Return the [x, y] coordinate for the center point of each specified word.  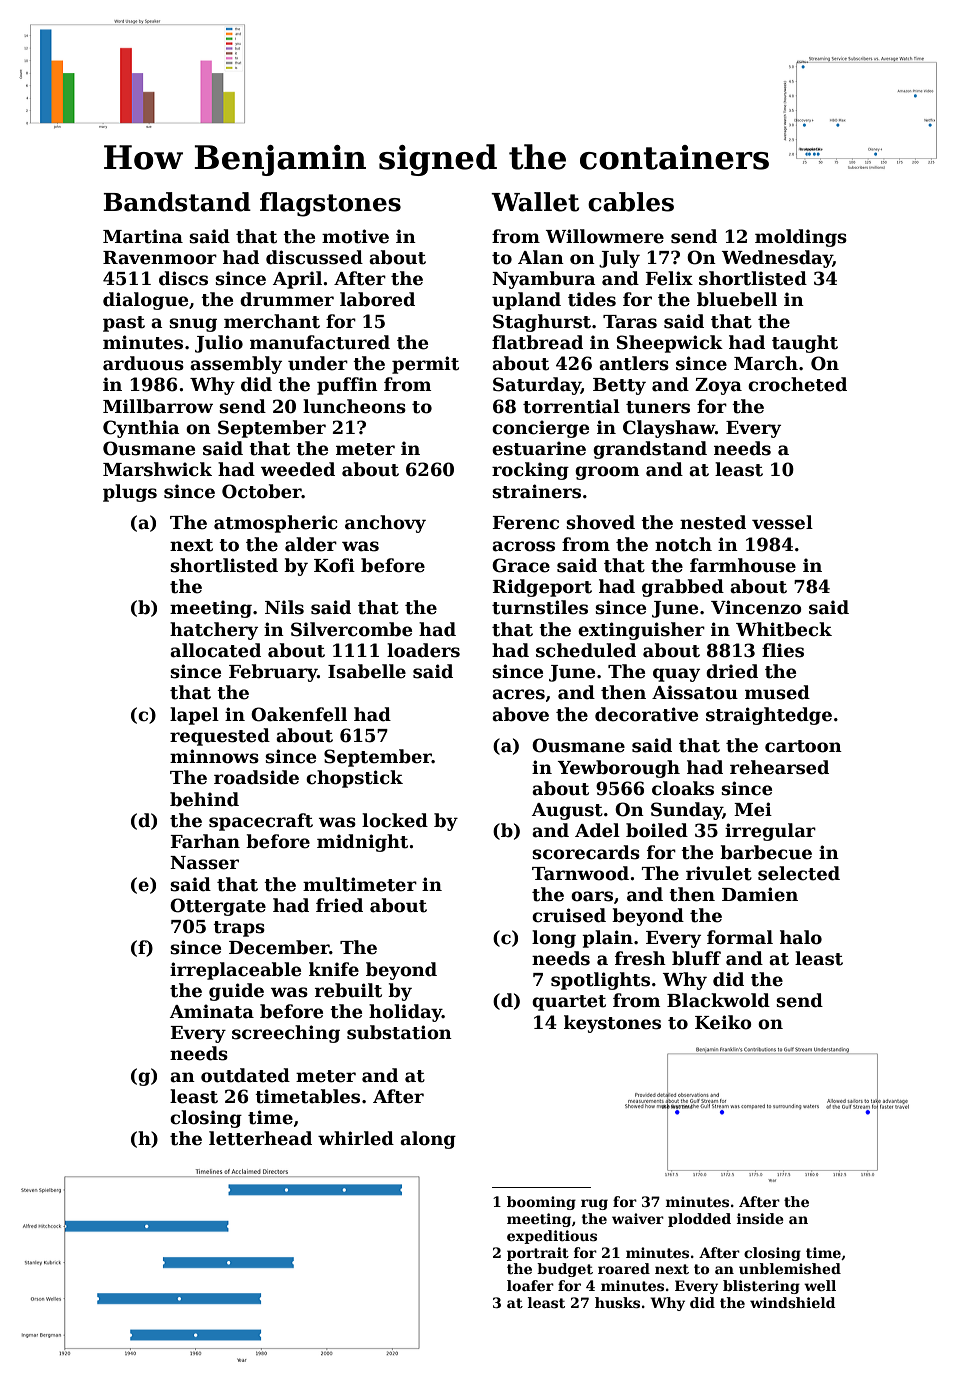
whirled [356, 1138]
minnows [214, 756]
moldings [801, 238]
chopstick [354, 779]
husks [617, 1302]
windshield [793, 1302]
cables [631, 202]
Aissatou [695, 692]
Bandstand [177, 202]
